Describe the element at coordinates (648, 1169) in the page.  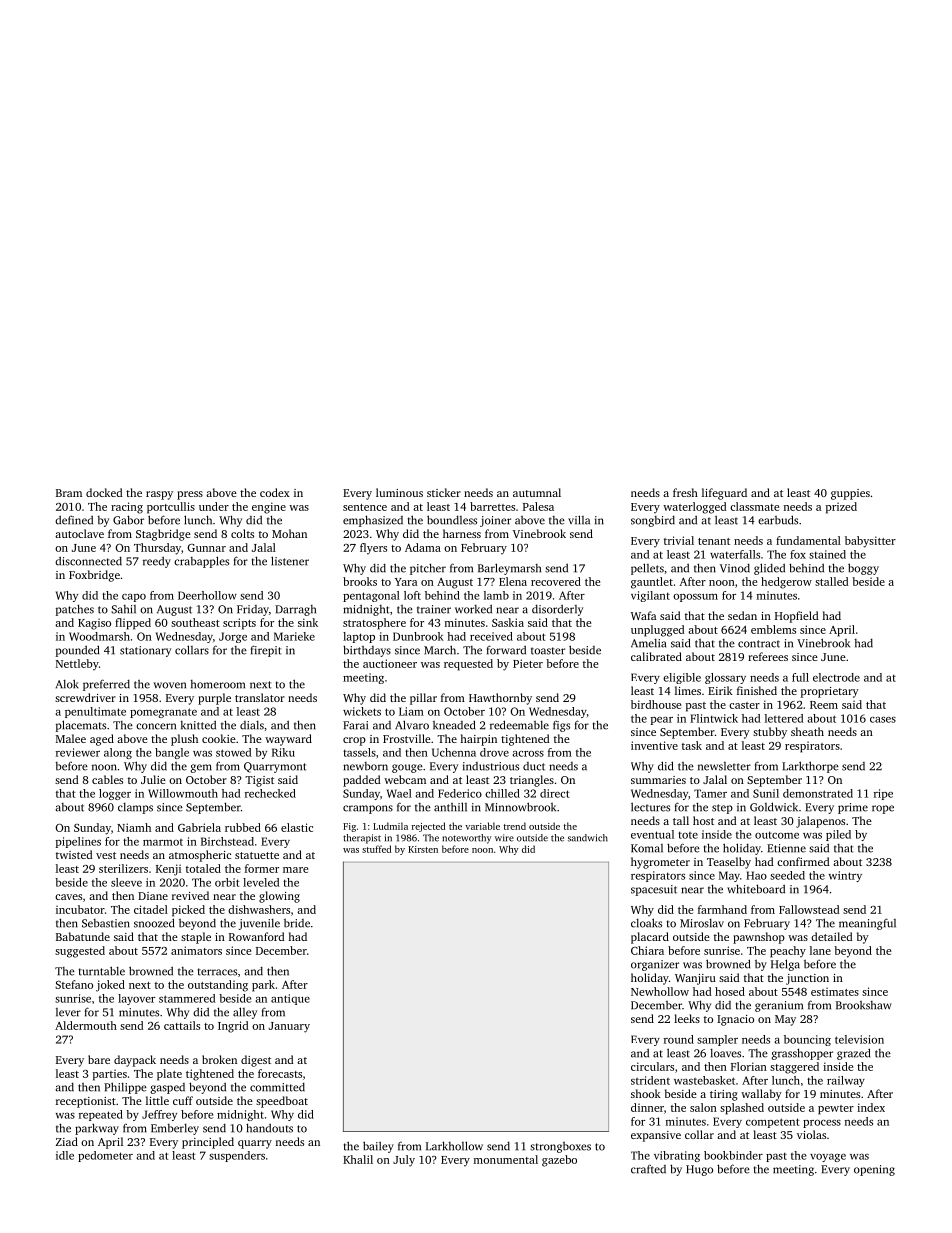
I see `crafted` at that location.
